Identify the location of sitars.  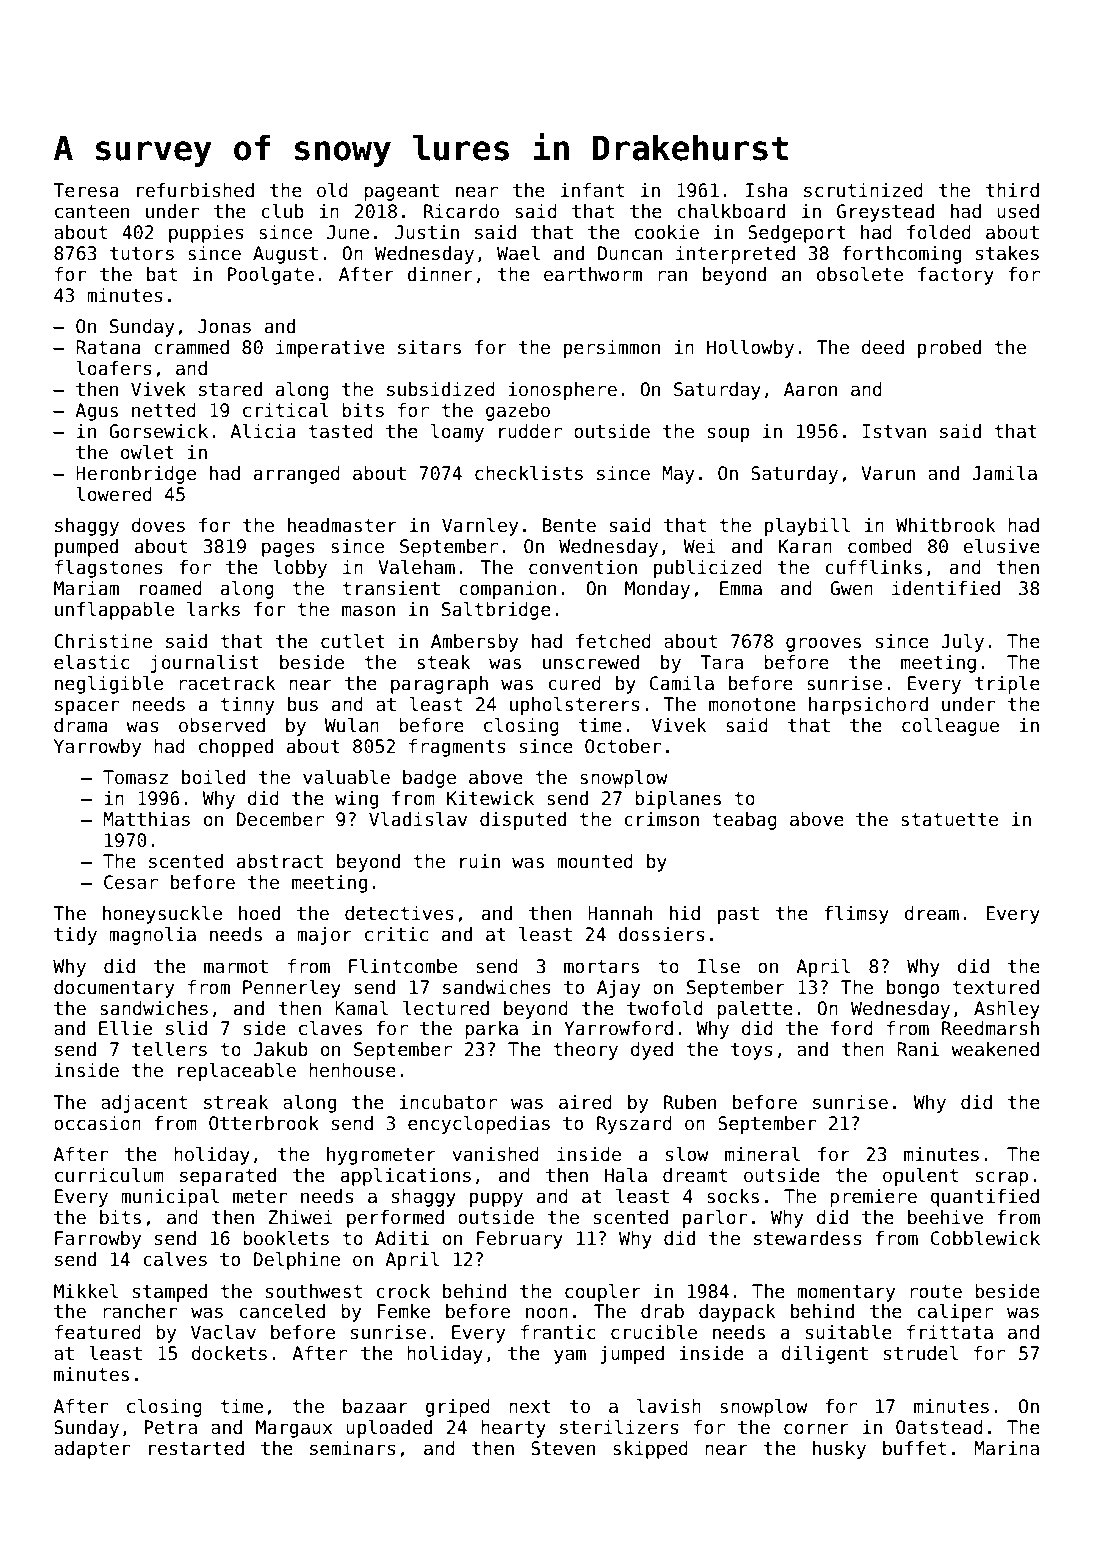
(429, 347).
